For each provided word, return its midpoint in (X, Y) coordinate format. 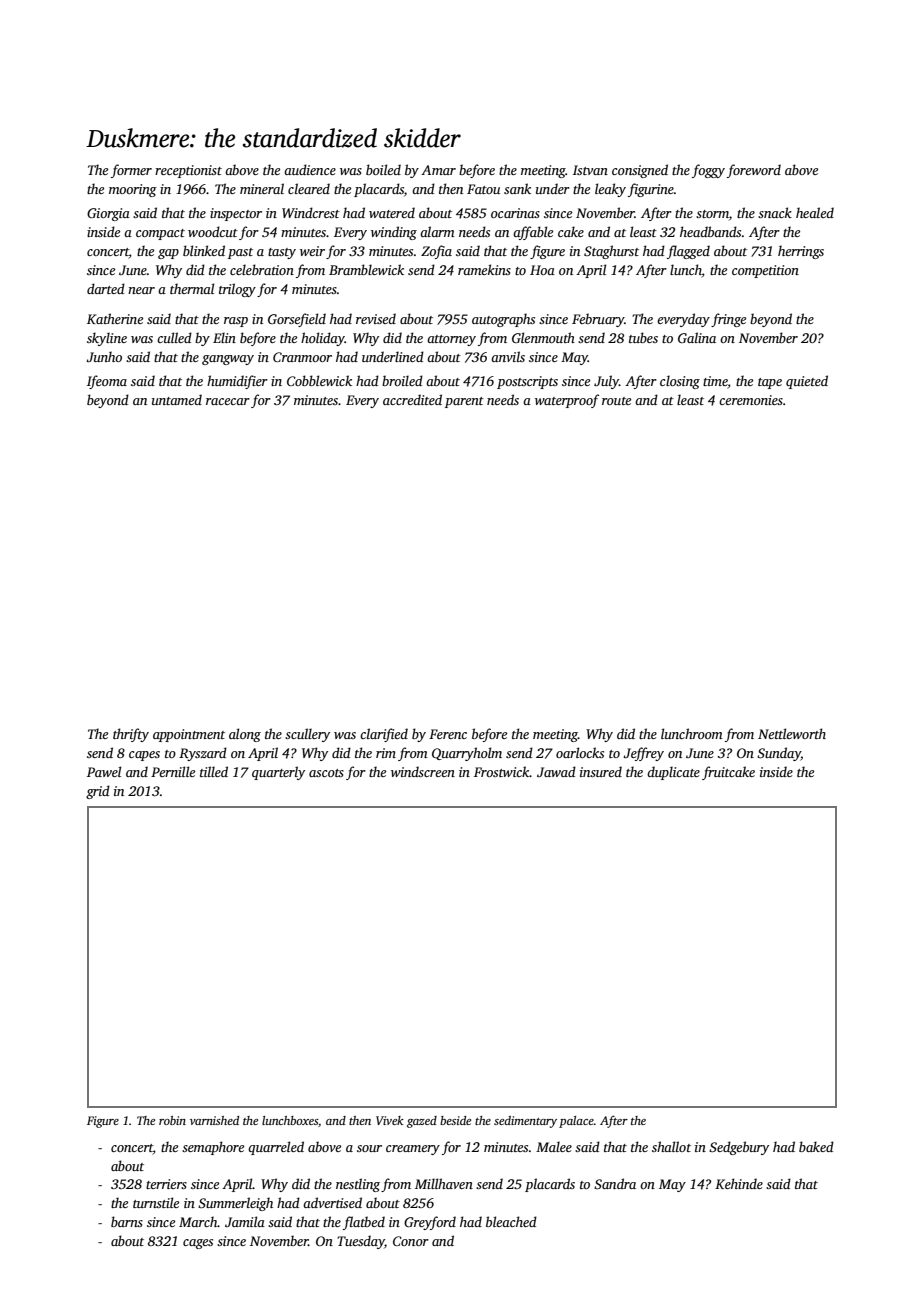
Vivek (390, 1120)
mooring (133, 190)
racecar (228, 401)
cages (198, 1244)
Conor (411, 1241)
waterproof (567, 401)
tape (770, 383)
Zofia (436, 252)
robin (172, 1120)
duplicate (673, 773)
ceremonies (751, 400)
